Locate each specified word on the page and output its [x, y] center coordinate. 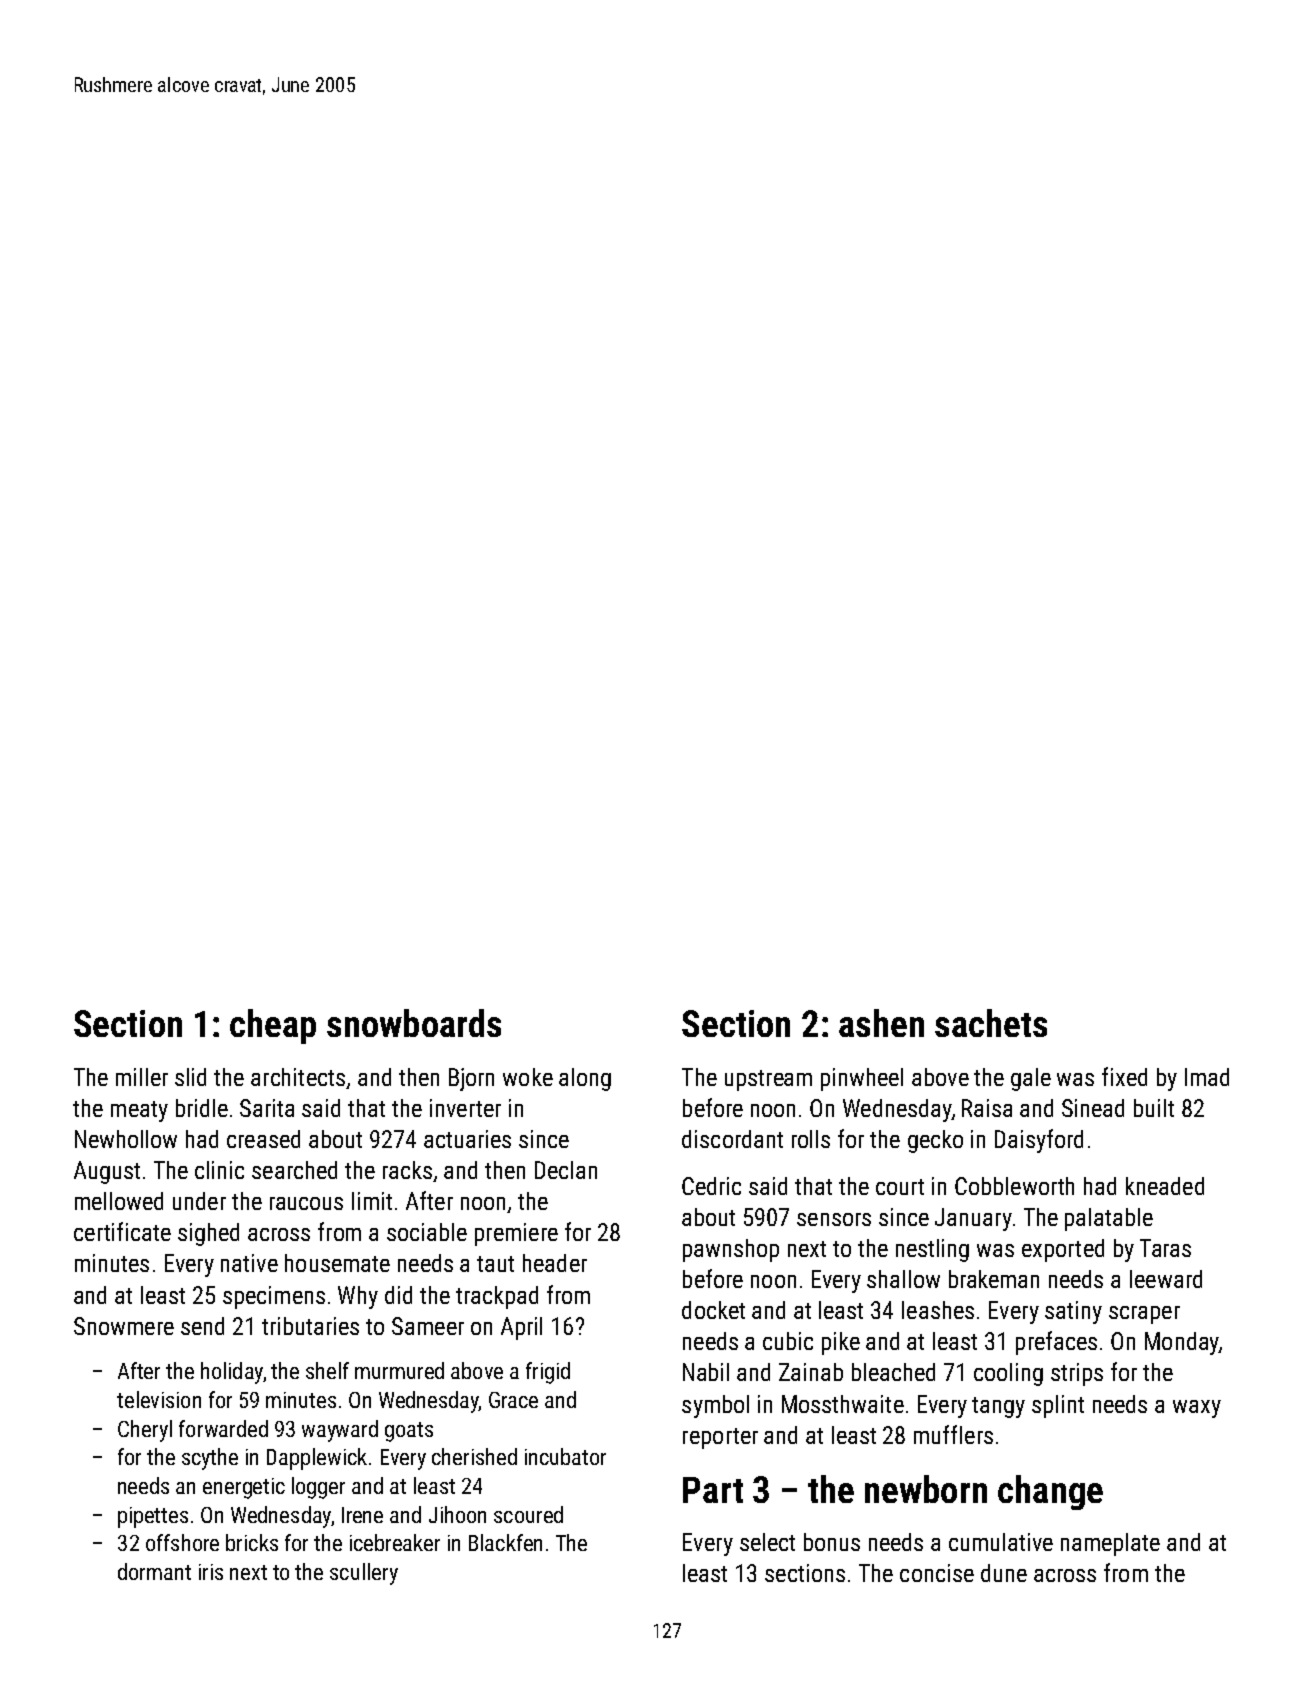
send [202, 1326]
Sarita [267, 1108]
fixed [1124, 1076]
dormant [154, 1571]
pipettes [153, 1517]
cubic [788, 1341]
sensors [834, 1219]
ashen [881, 1023]
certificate [122, 1231]
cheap [273, 1026]
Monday [1182, 1343]
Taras [1165, 1248]
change [1050, 1492]
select [767, 1542]
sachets [991, 1023]
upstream [768, 1080]
